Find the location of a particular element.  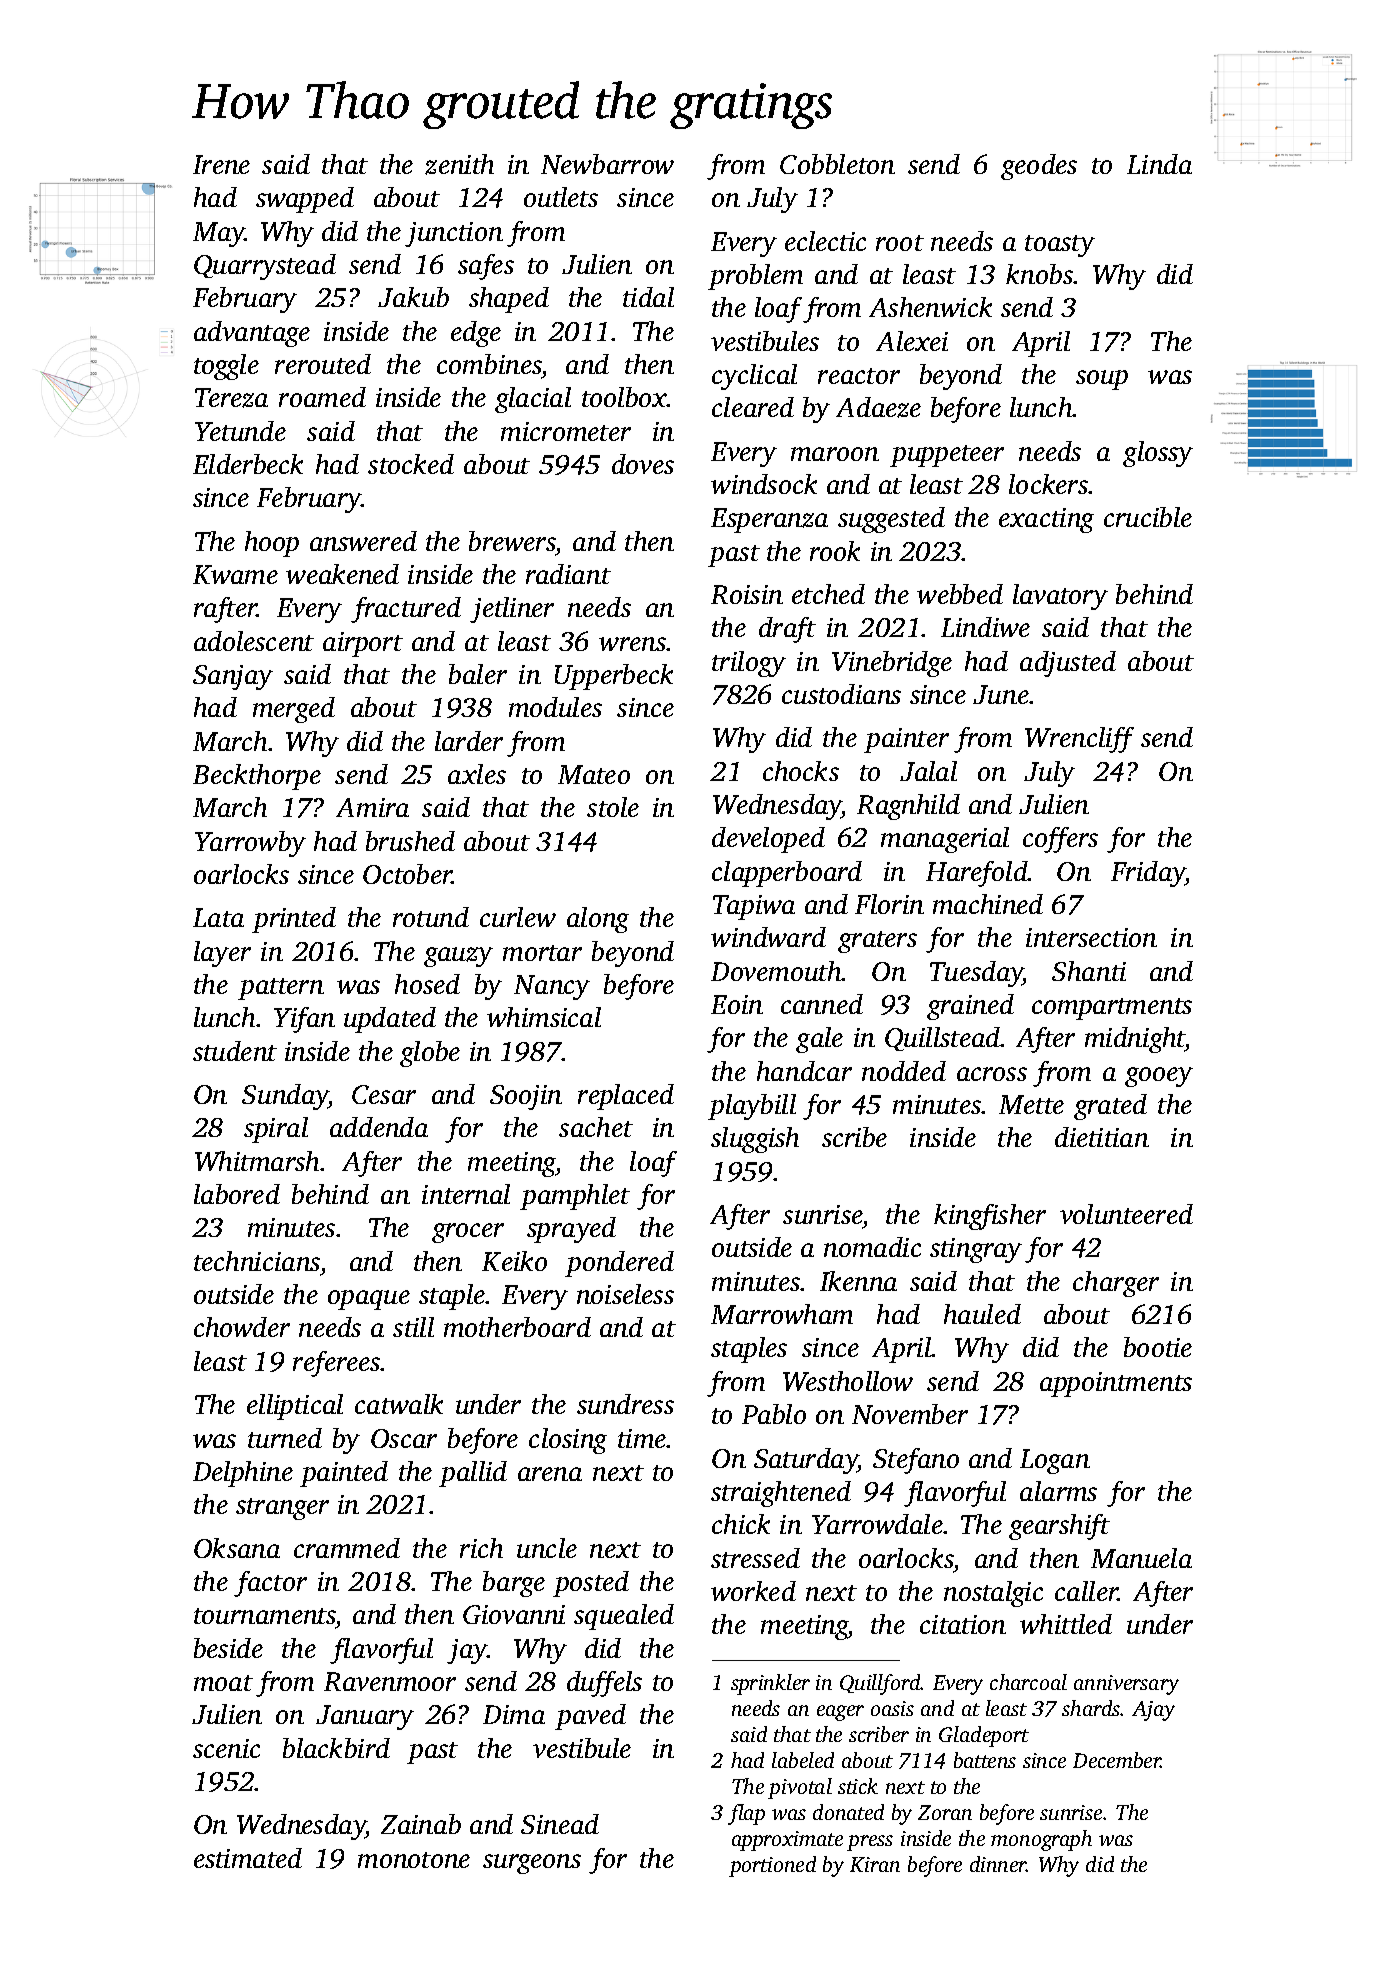

Pablo is located at coordinates (774, 1414).
